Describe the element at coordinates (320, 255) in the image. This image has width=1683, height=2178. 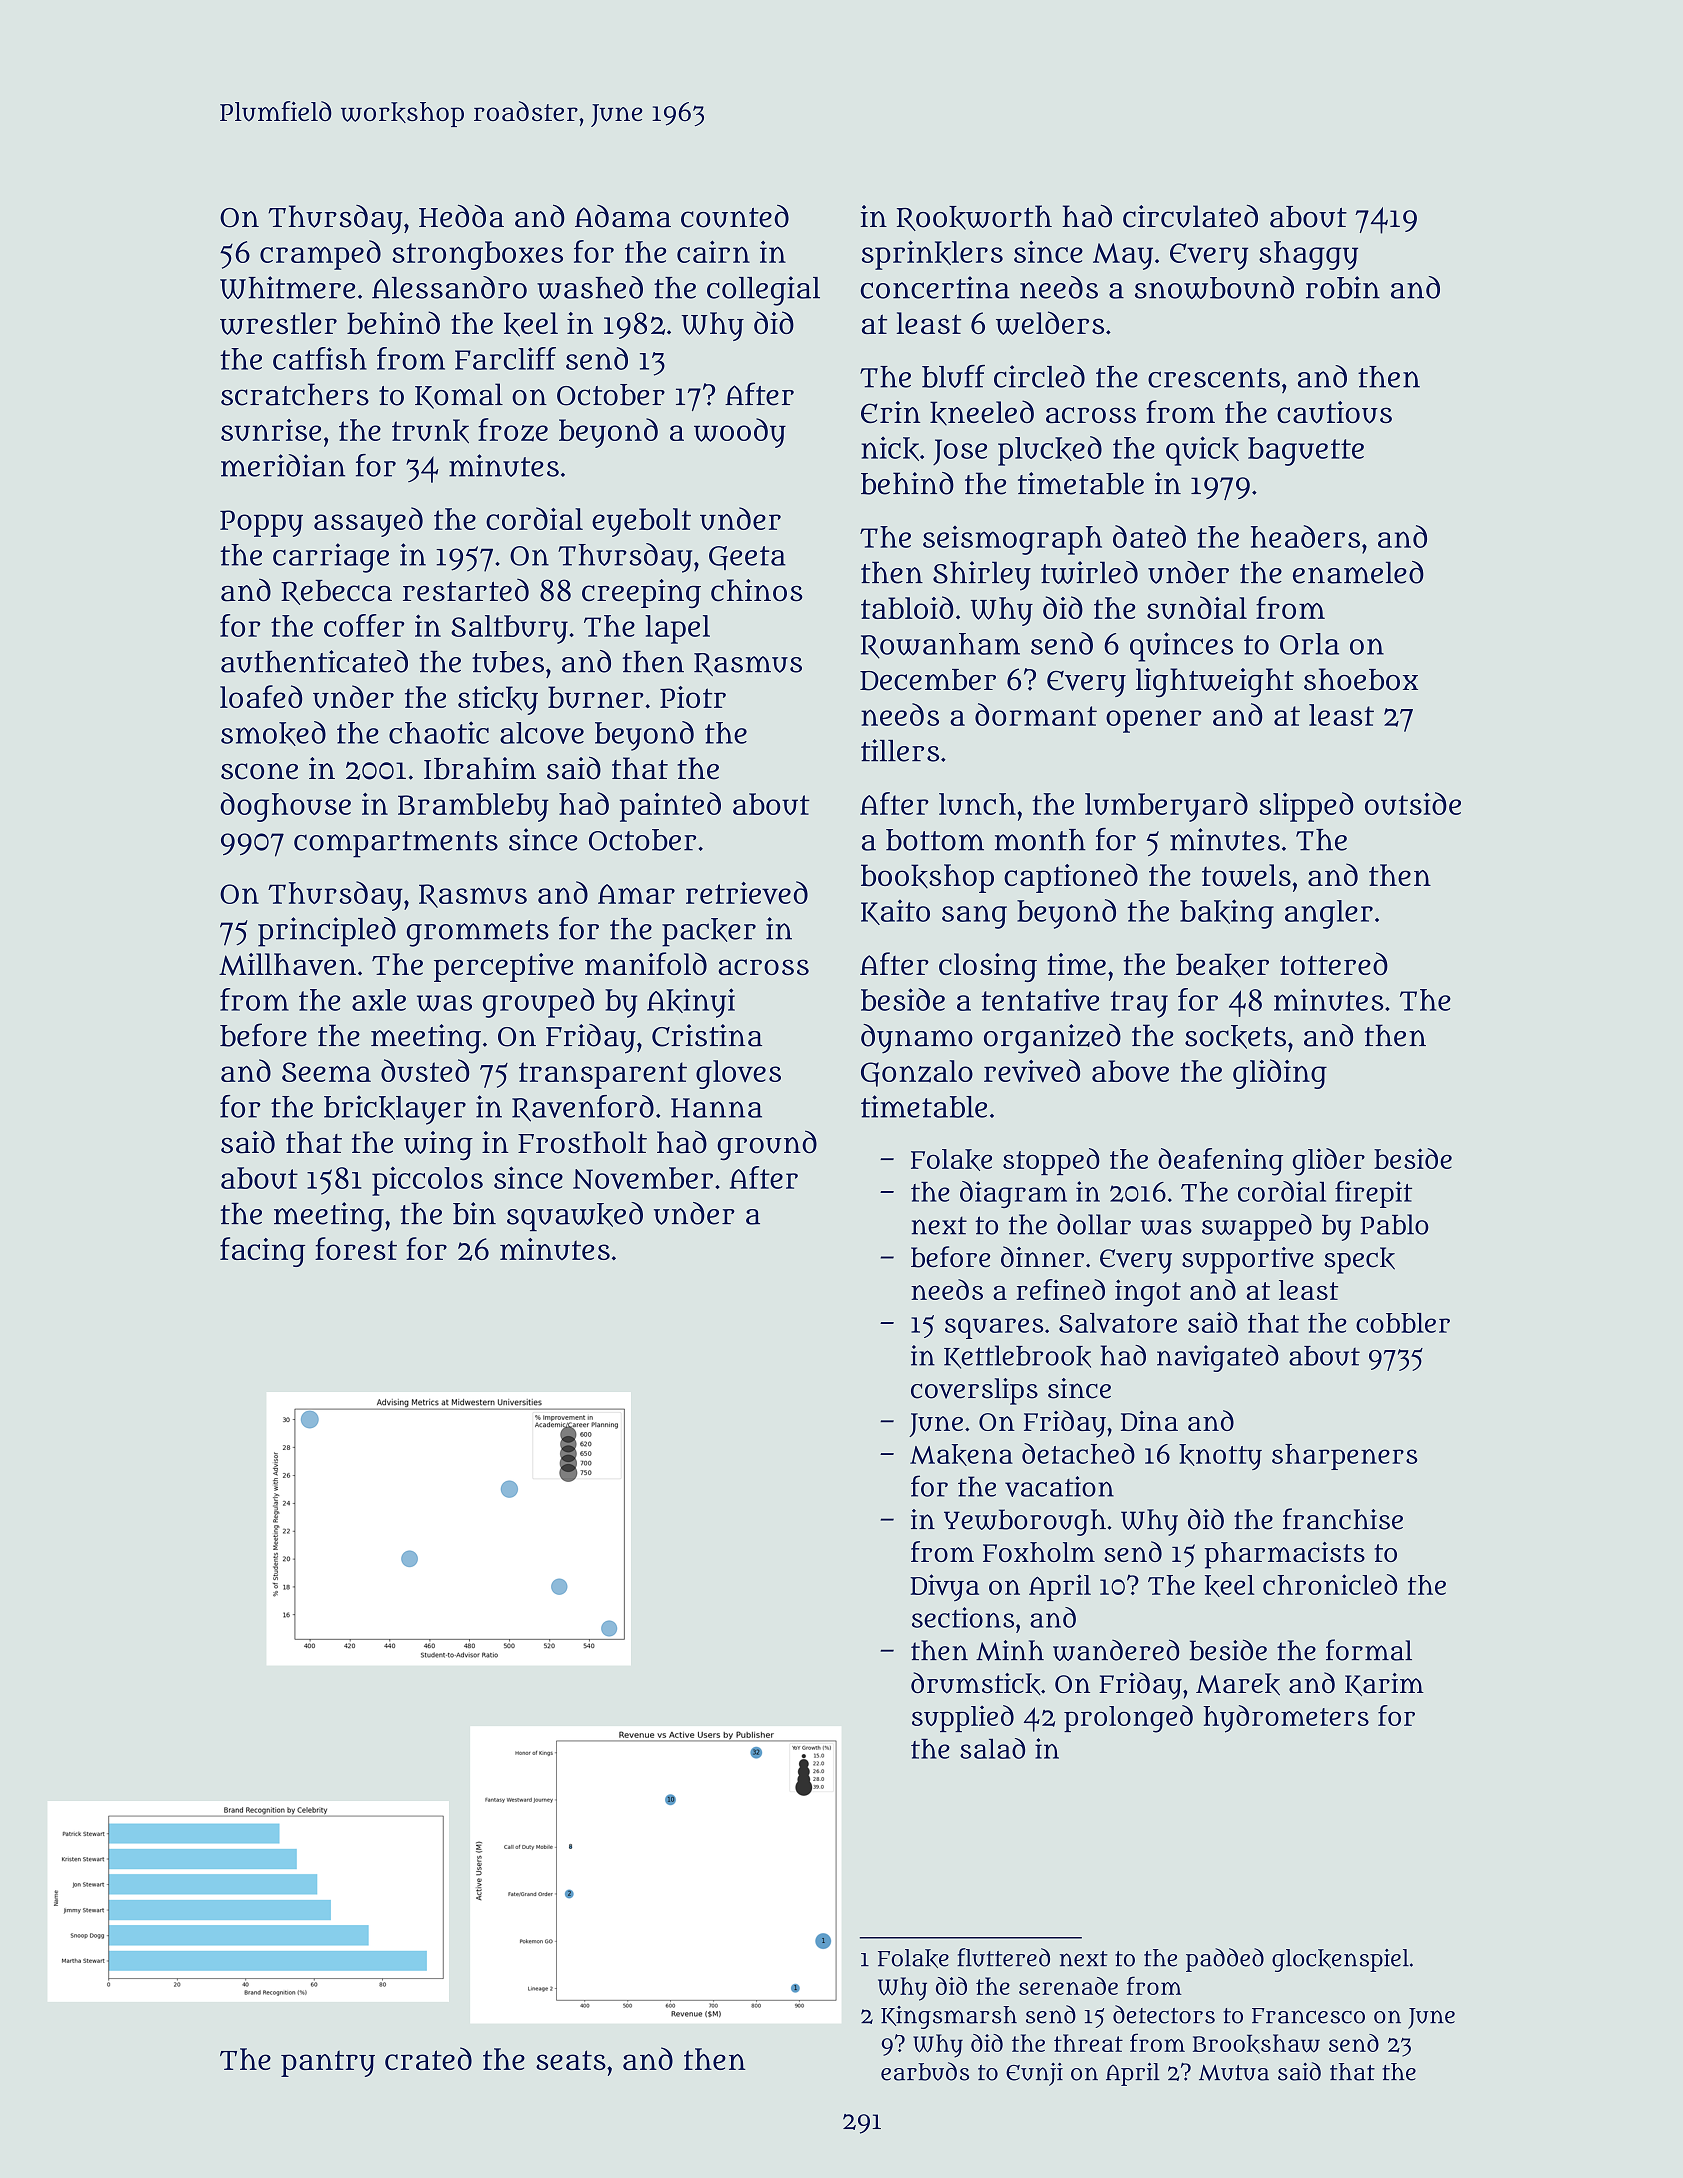
I see `cramped` at that location.
